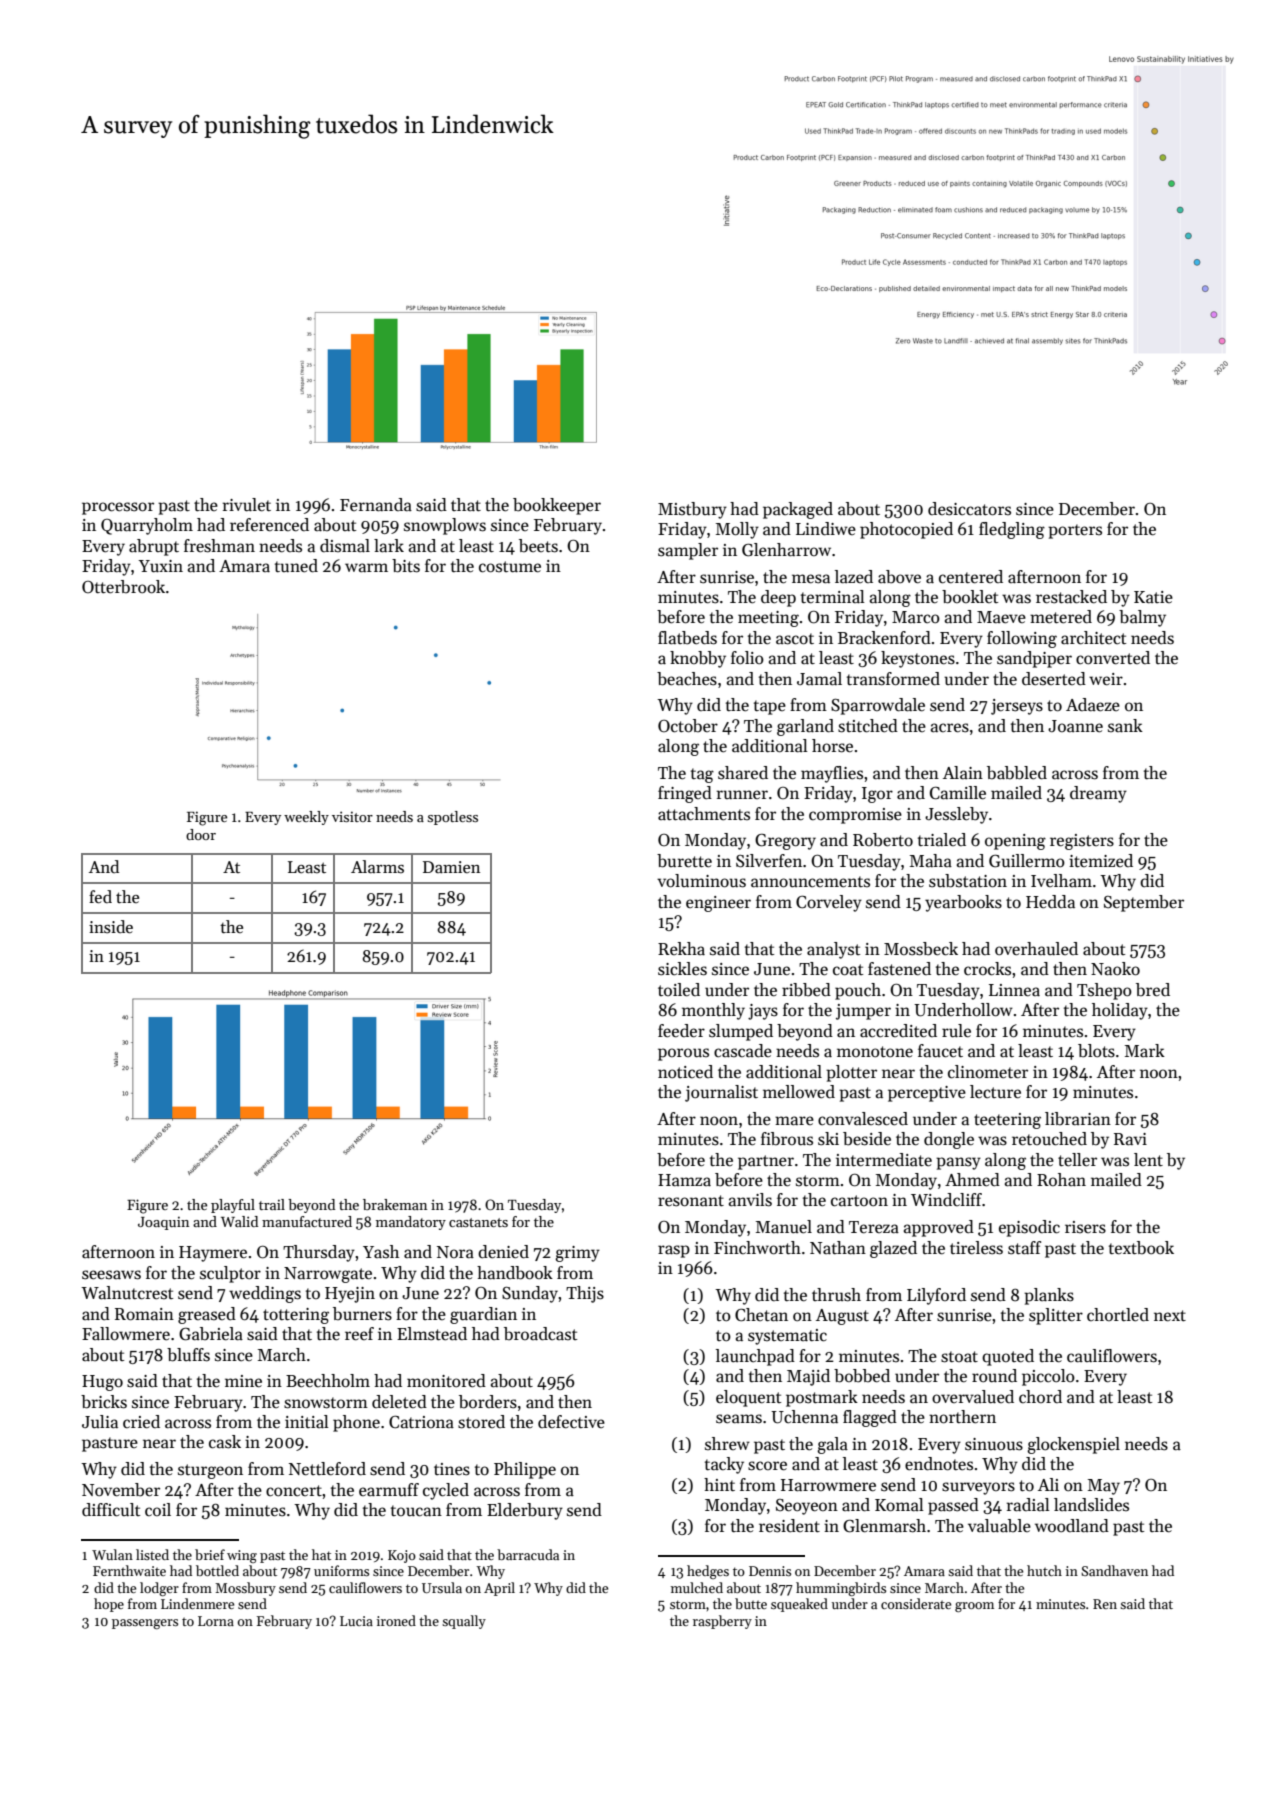 This document has height=1794, width=1268. I want to click on sickles, so click(682, 969).
